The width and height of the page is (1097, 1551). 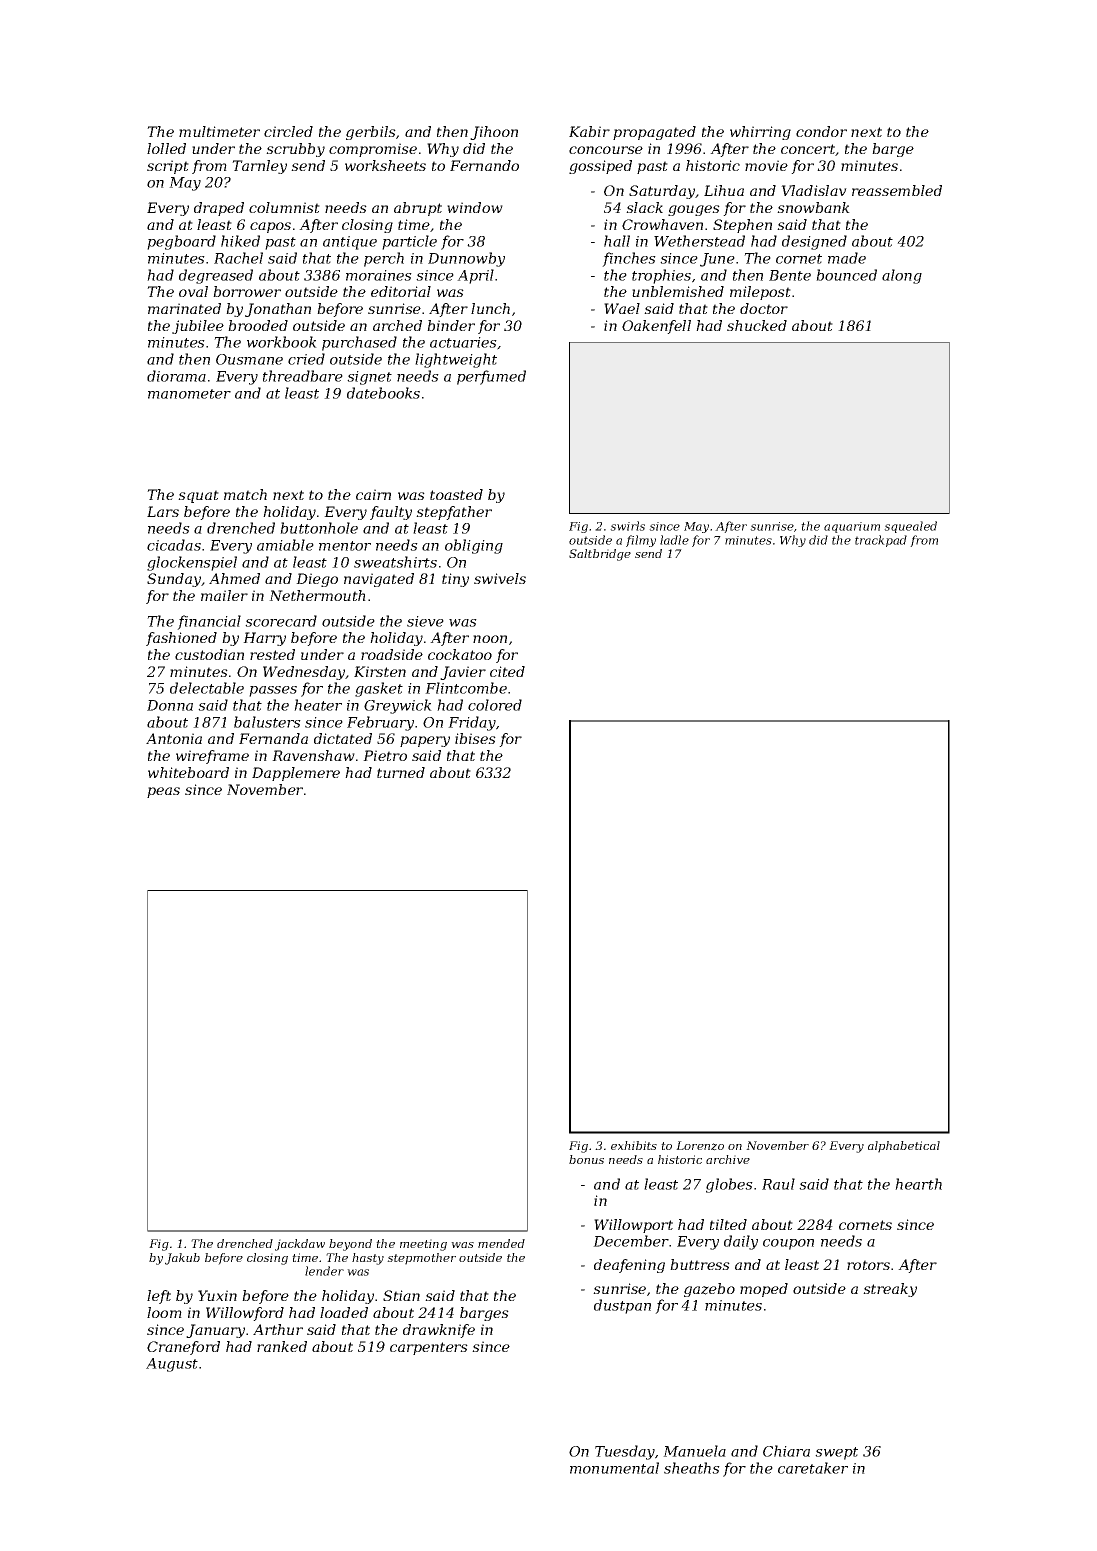 What do you see at coordinates (300, 1245) in the page?
I see `jackdaw` at bounding box center [300, 1245].
